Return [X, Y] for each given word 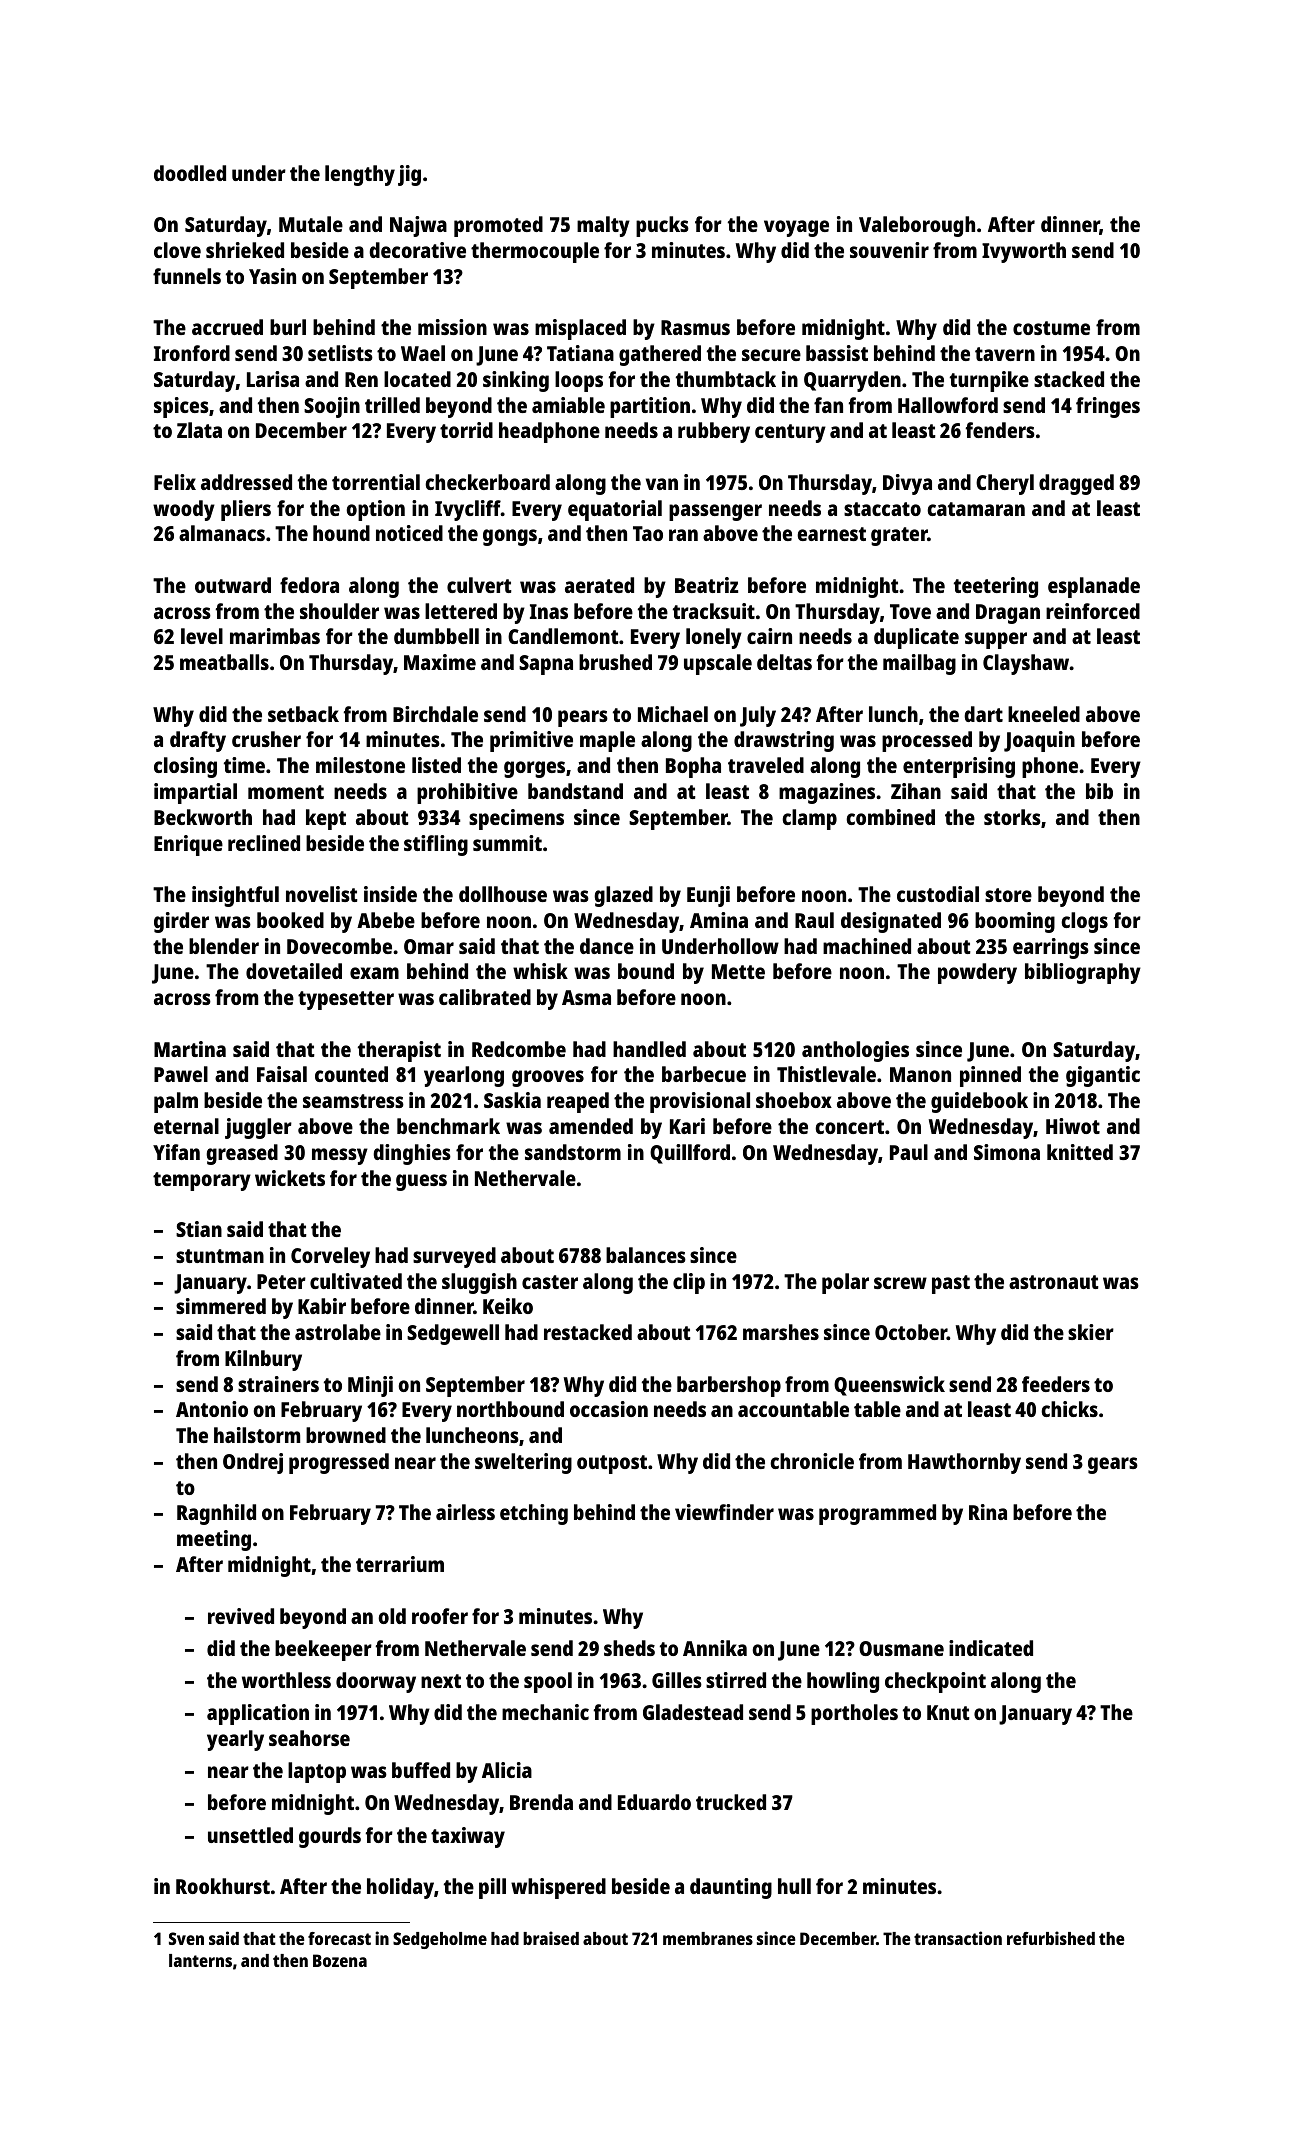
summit [507, 843]
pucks [662, 226]
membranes [708, 1938]
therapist [399, 1051]
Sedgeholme [440, 1940]
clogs [1084, 922]
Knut [948, 1712]
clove [177, 250]
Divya [907, 484]
